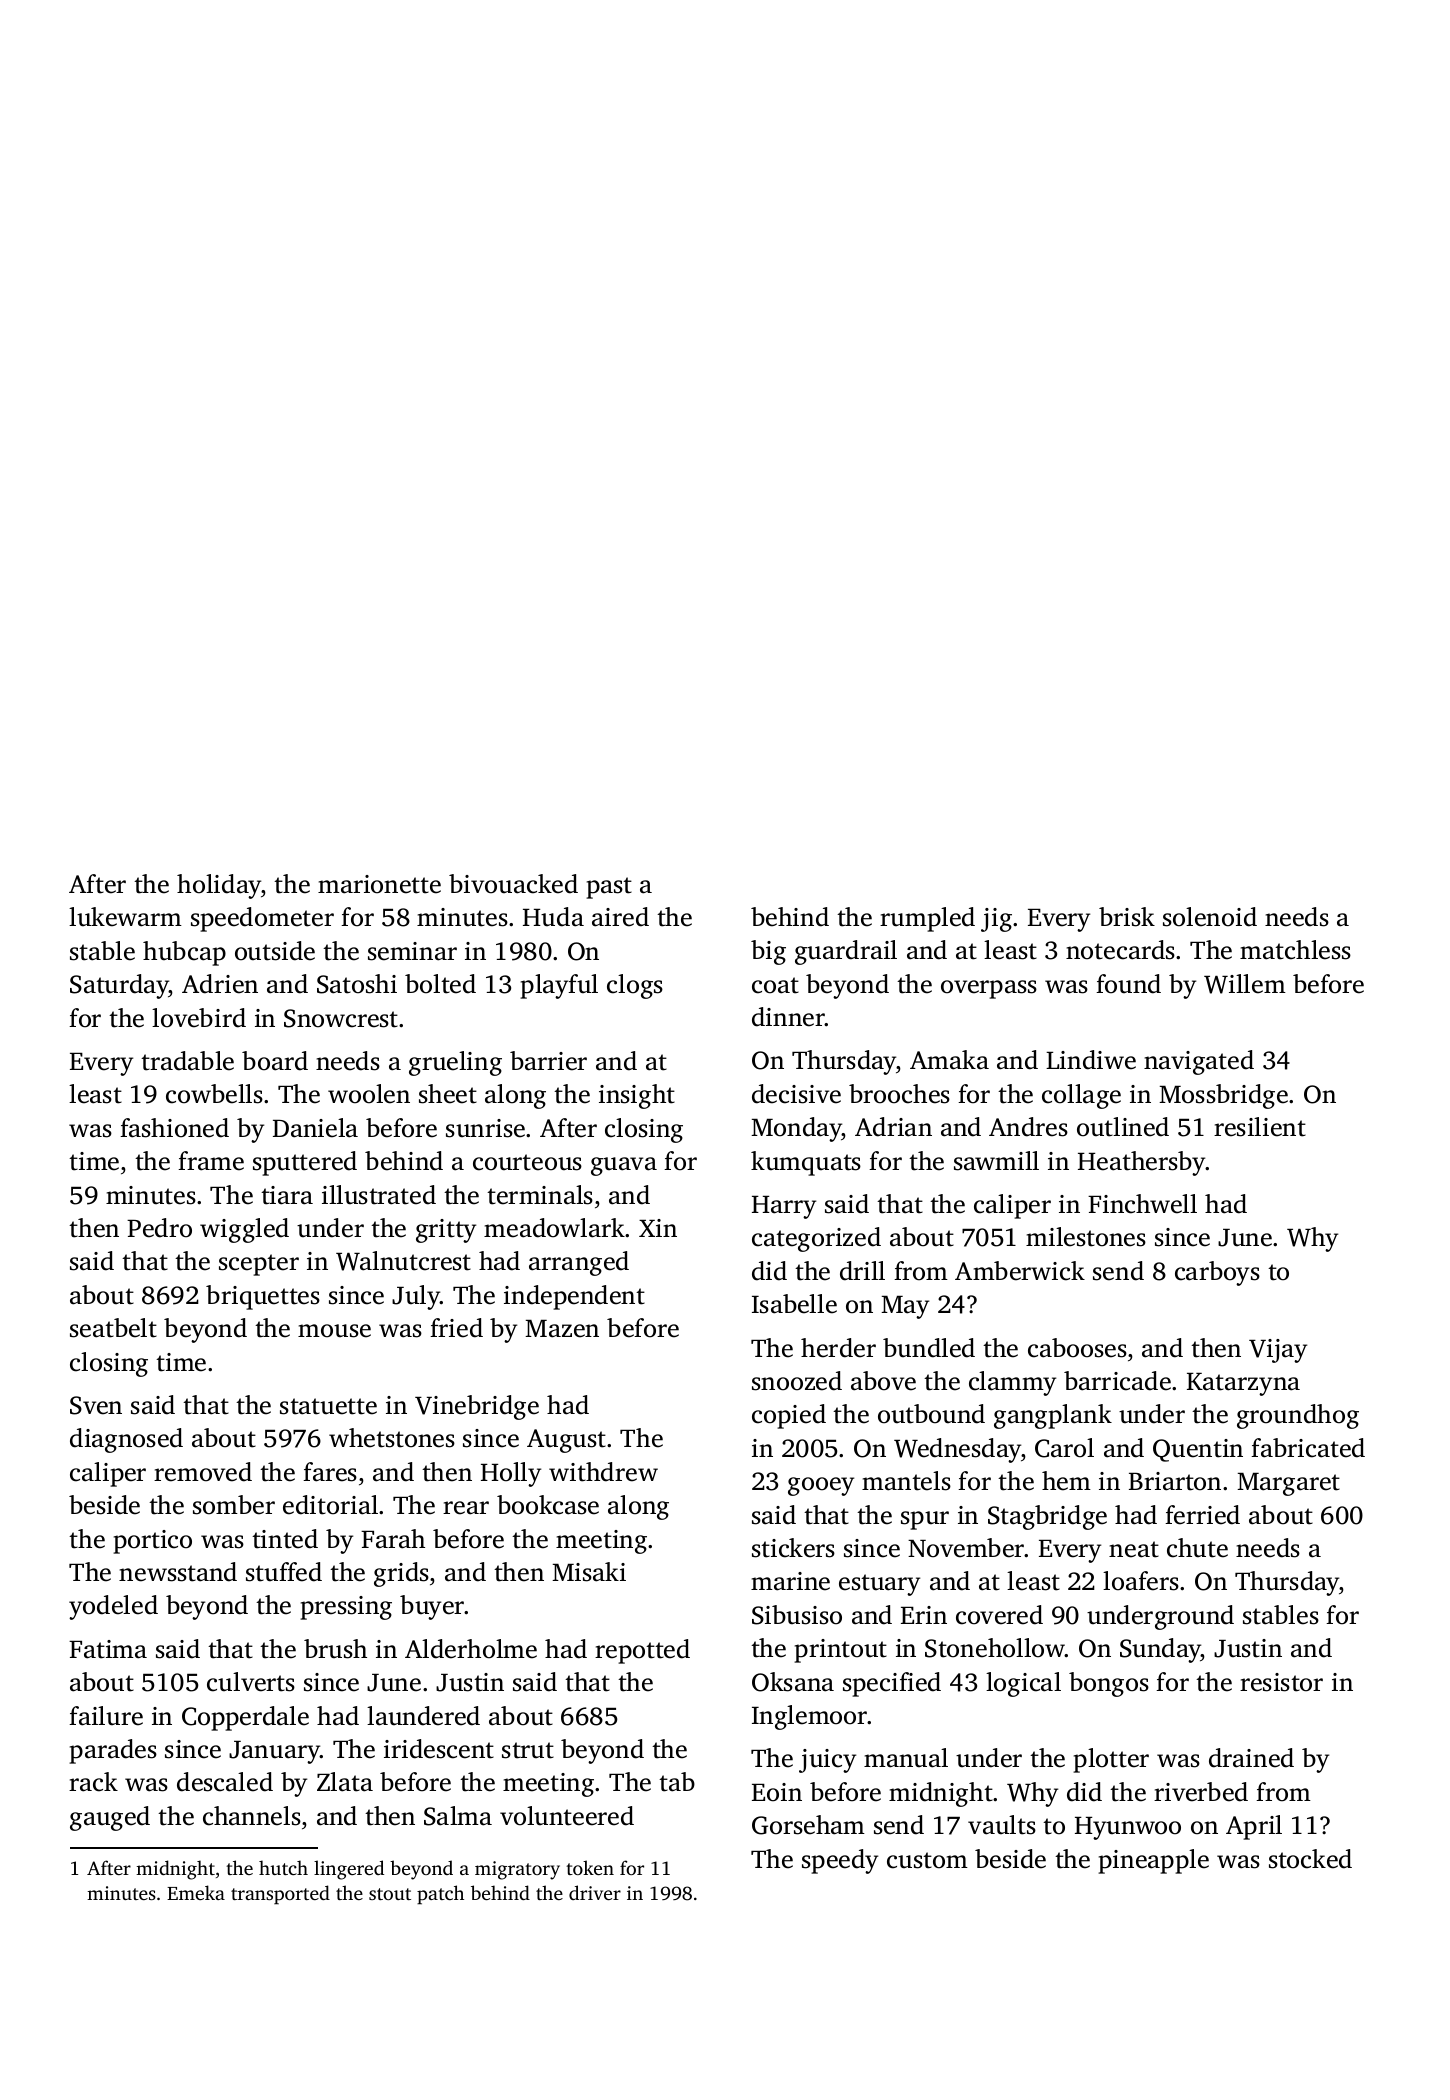  Describe the element at coordinates (1123, 1127) in the page. I see `outlined` at that location.
